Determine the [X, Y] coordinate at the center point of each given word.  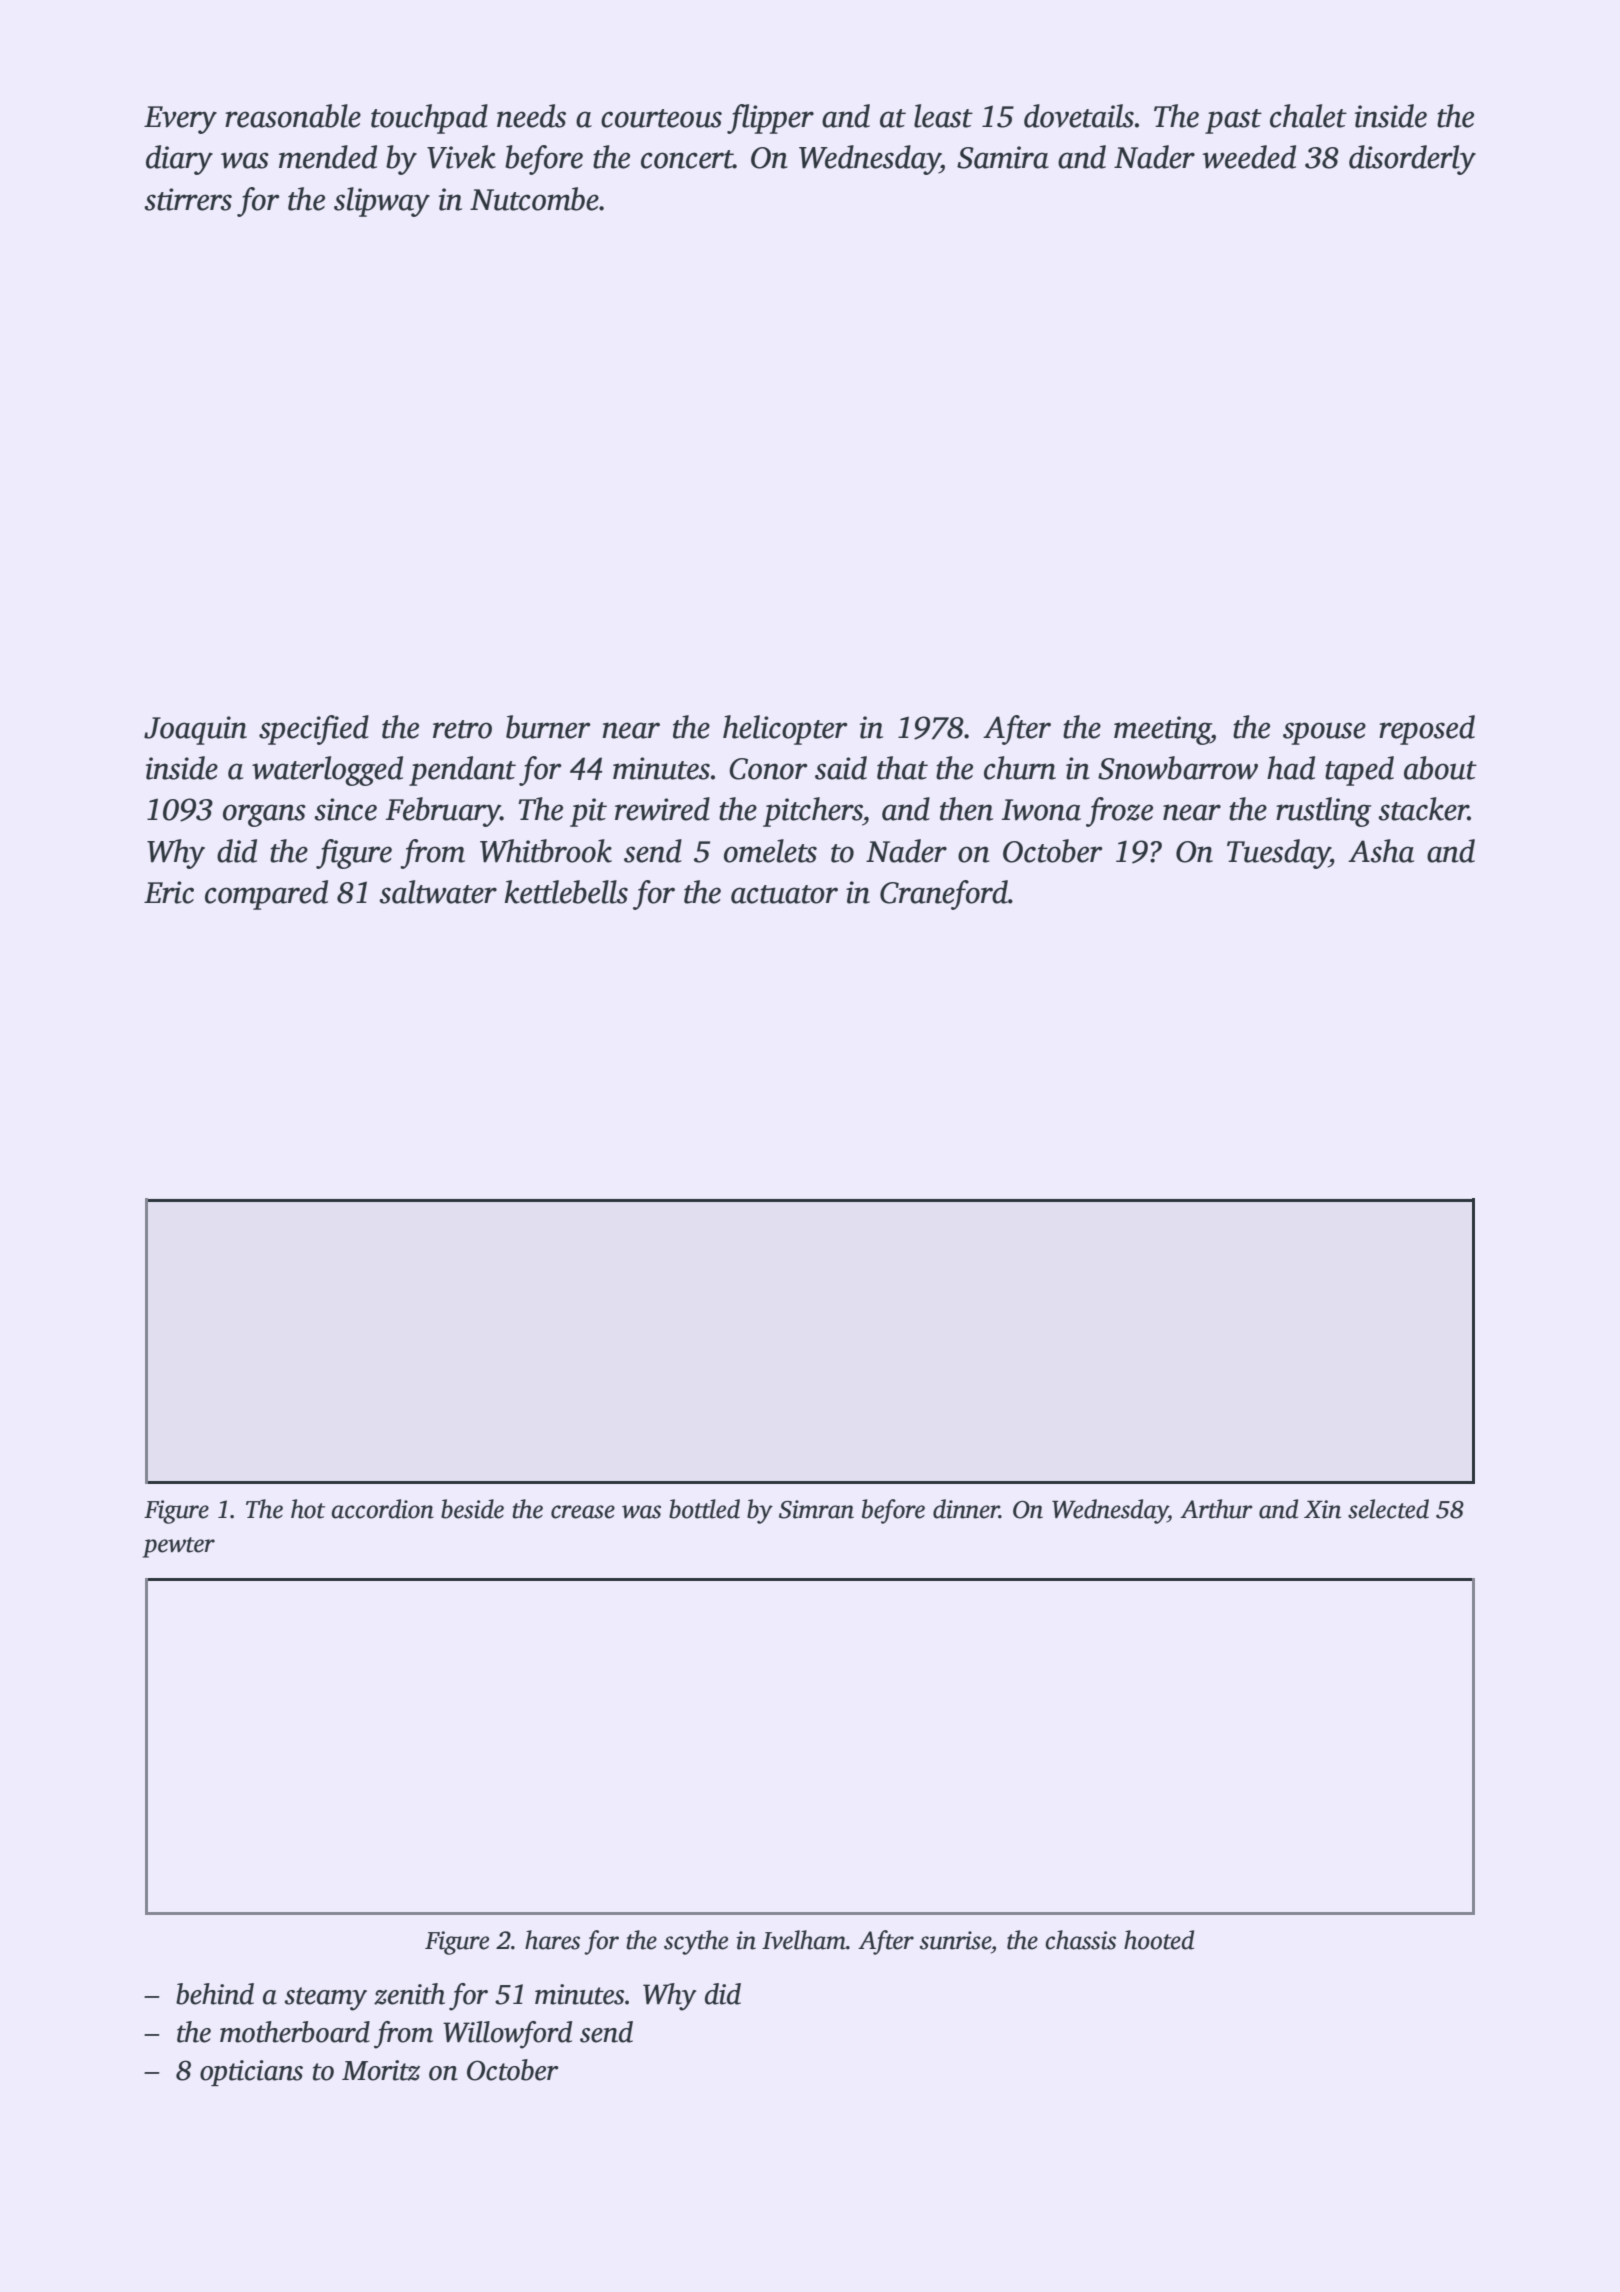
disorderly [1412, 160]
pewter [179, 1547]
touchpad [429, 119]
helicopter [785, 730]
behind [215, 1994]
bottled [704, 1509]
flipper [770, 119]
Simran [816, 1509]
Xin [1322, 1509]
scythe [696, 1942]
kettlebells [566, 892]
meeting [1162, 730]
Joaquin [195, 730]
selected [1388, 1509]
